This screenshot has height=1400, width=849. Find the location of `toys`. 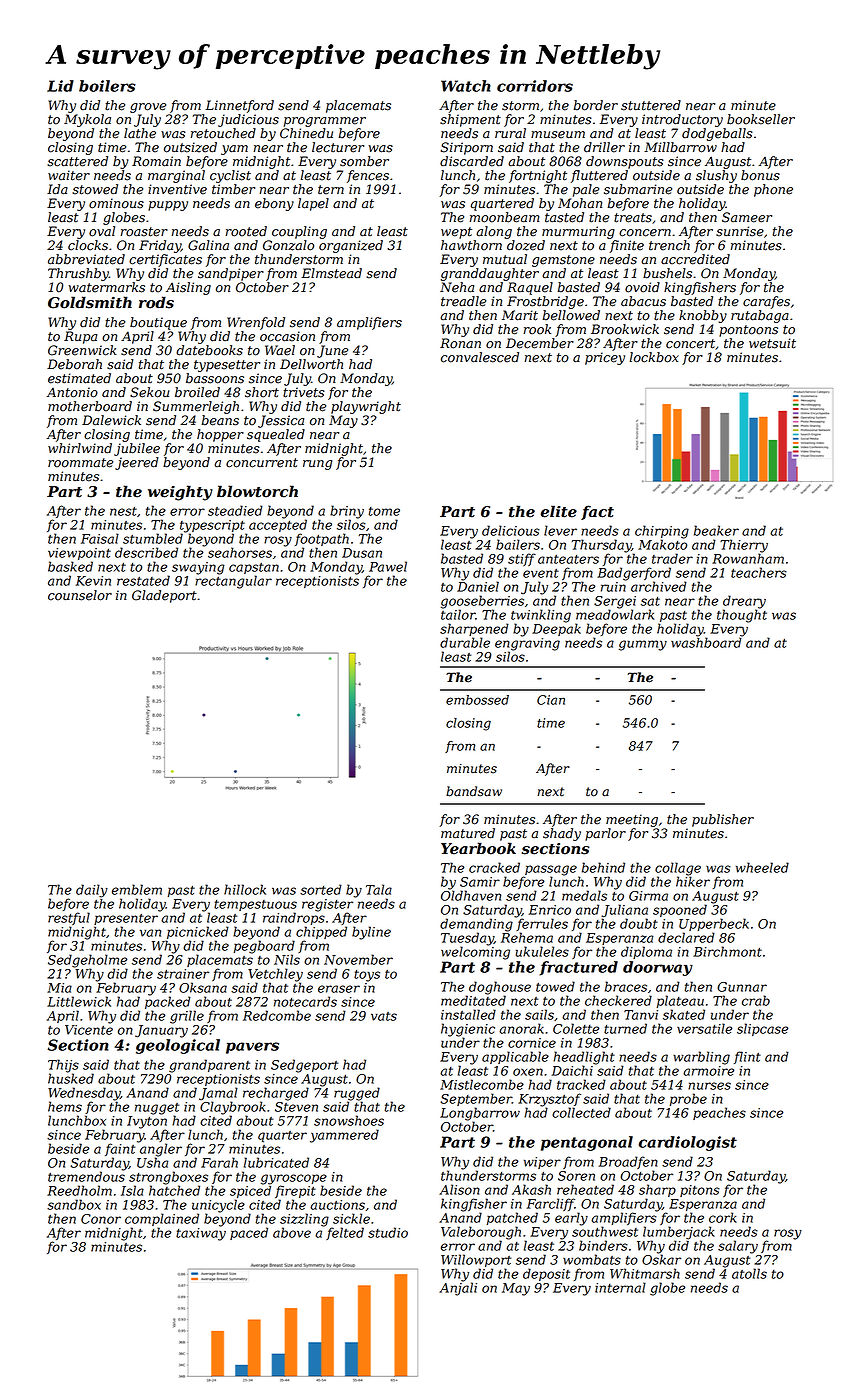

toys is located at coordinates (367, 975).
